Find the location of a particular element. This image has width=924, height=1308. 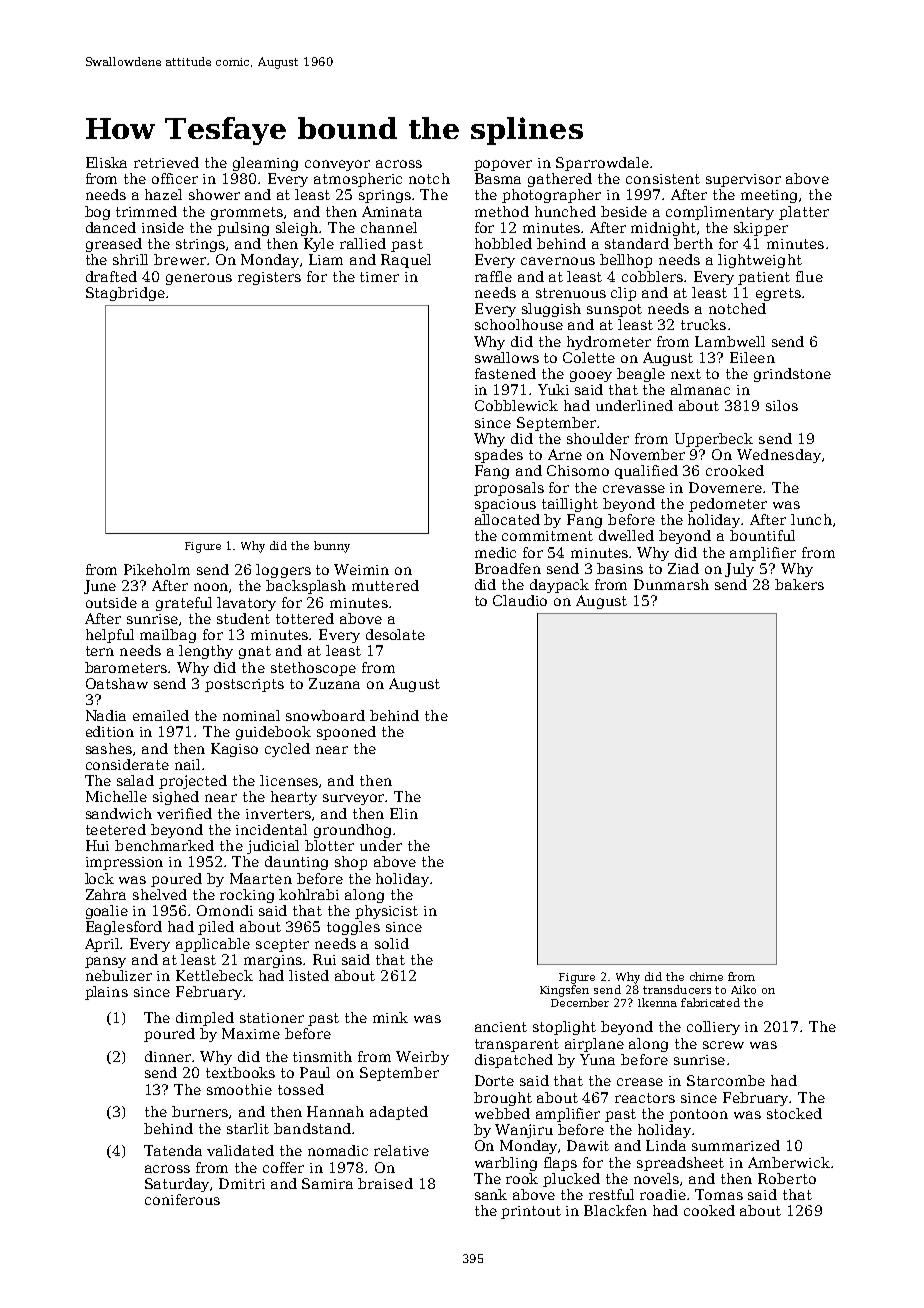

benchmarked is located at coordinates (164, 845).
